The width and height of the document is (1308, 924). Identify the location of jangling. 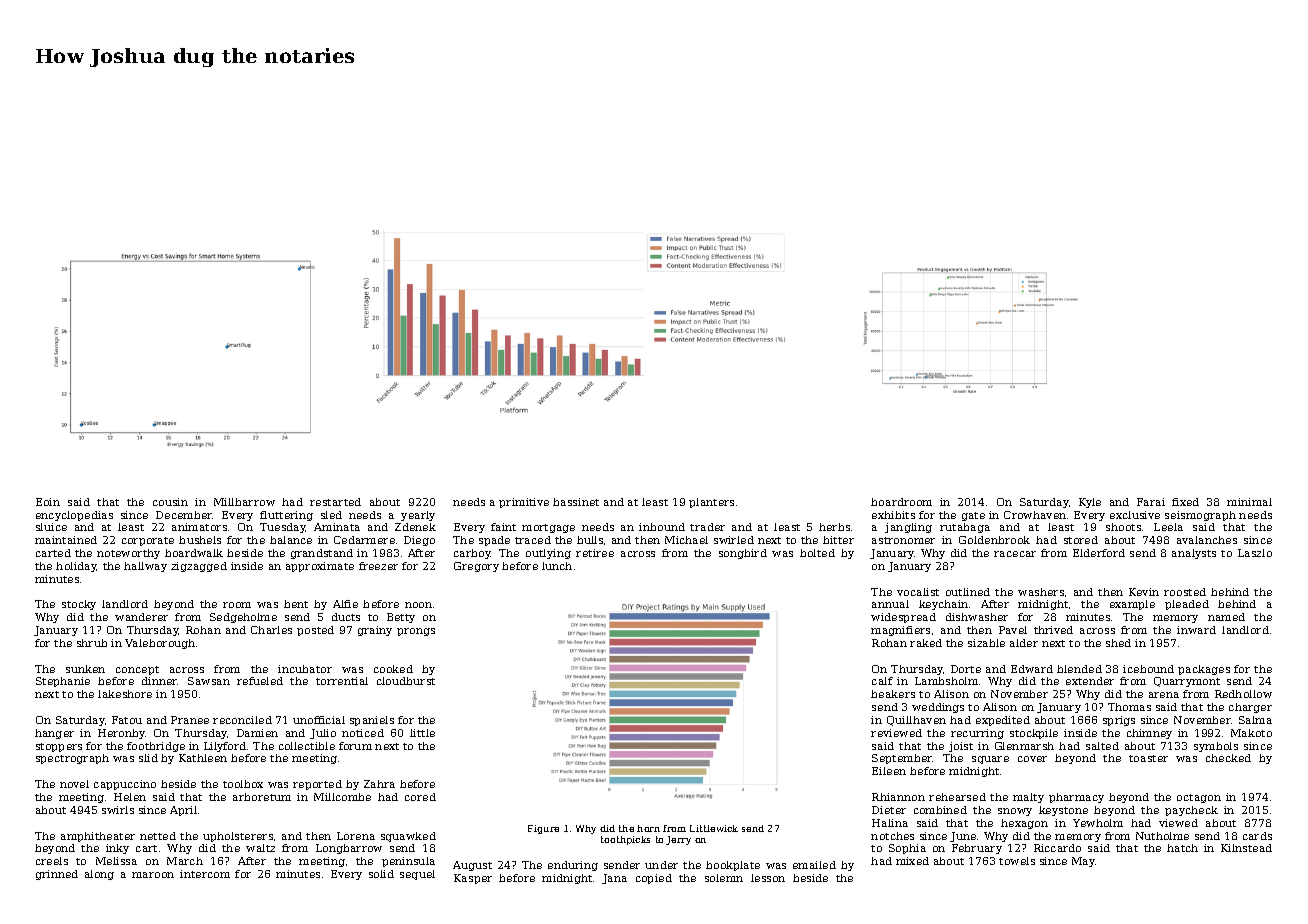
(908, 528).
